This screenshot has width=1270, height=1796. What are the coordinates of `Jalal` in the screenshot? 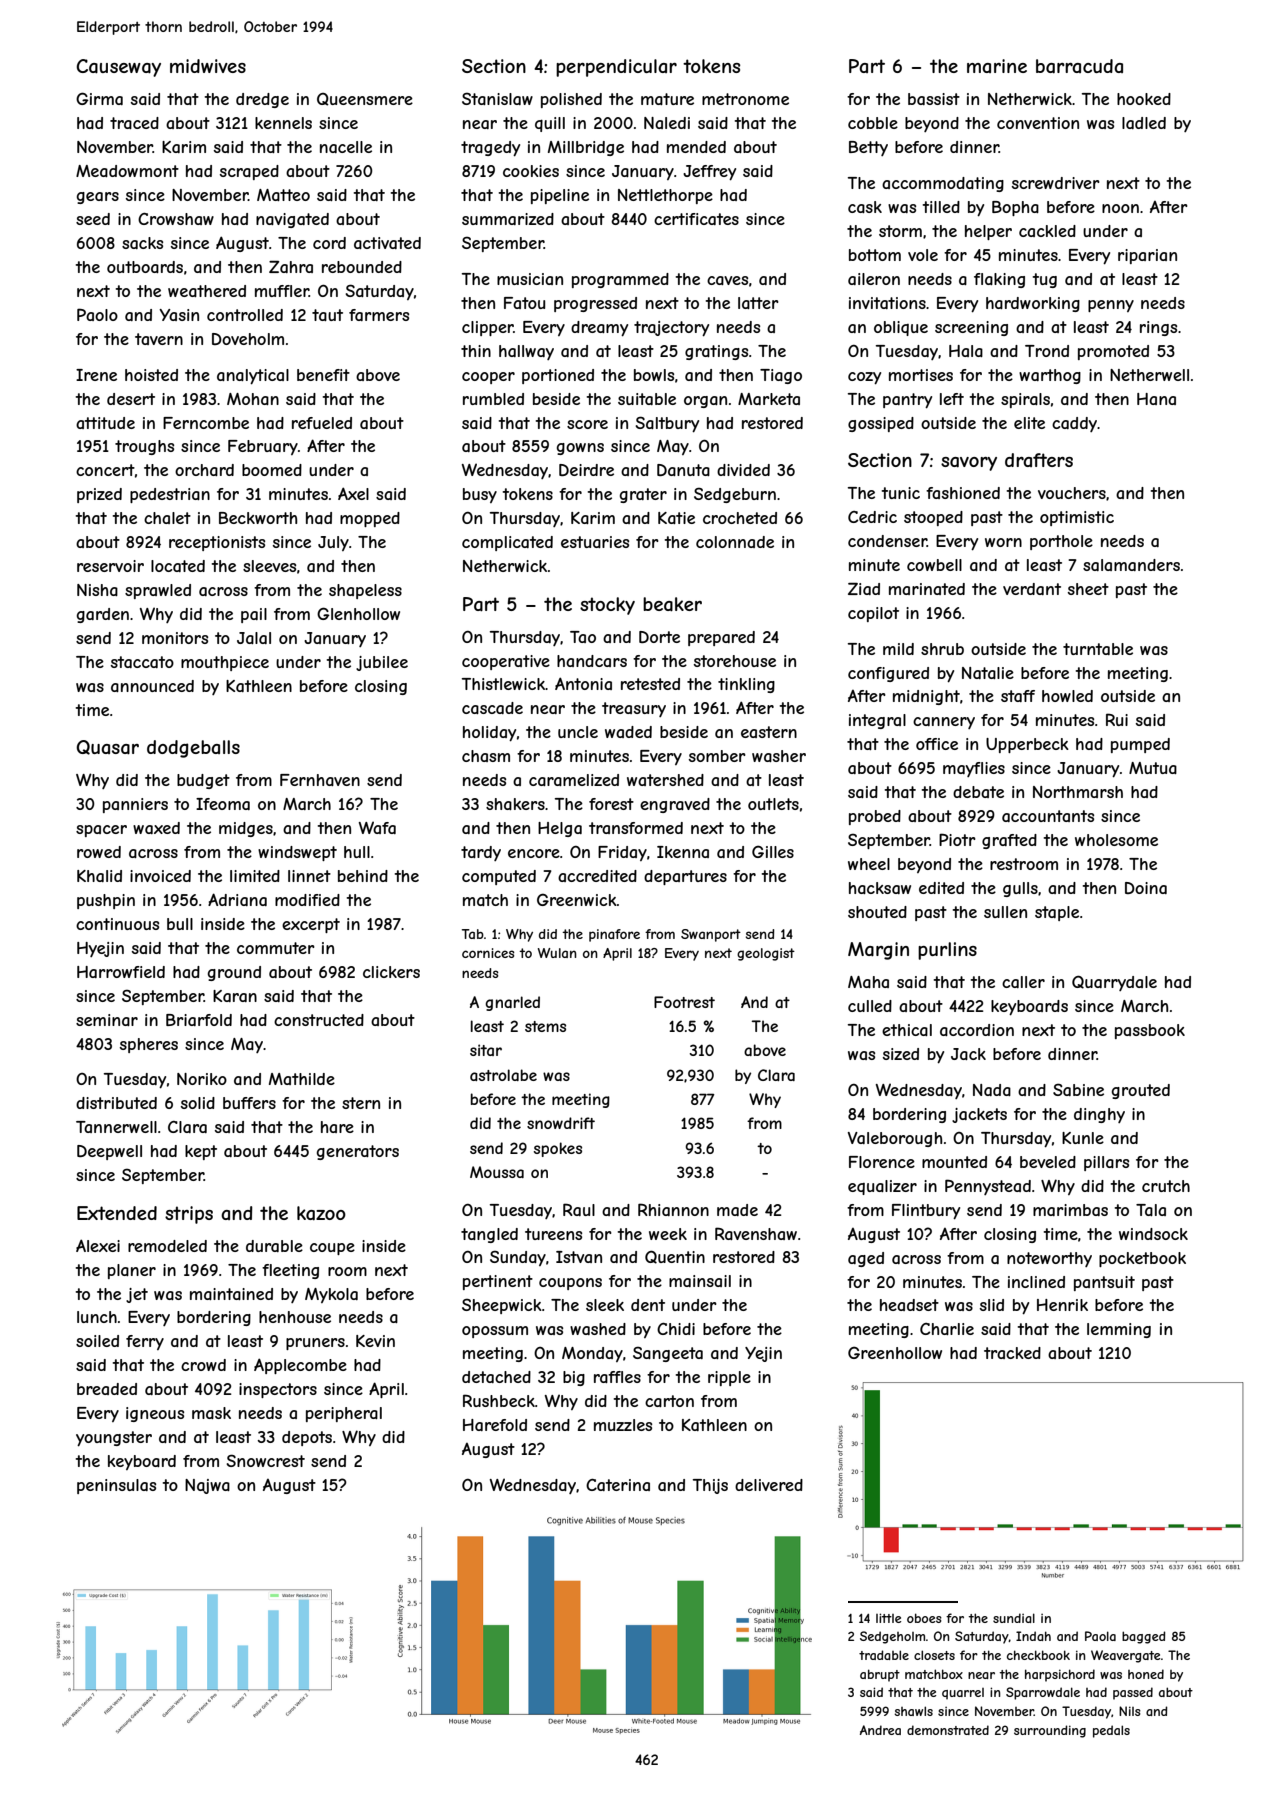 It's located at (254, 638).
